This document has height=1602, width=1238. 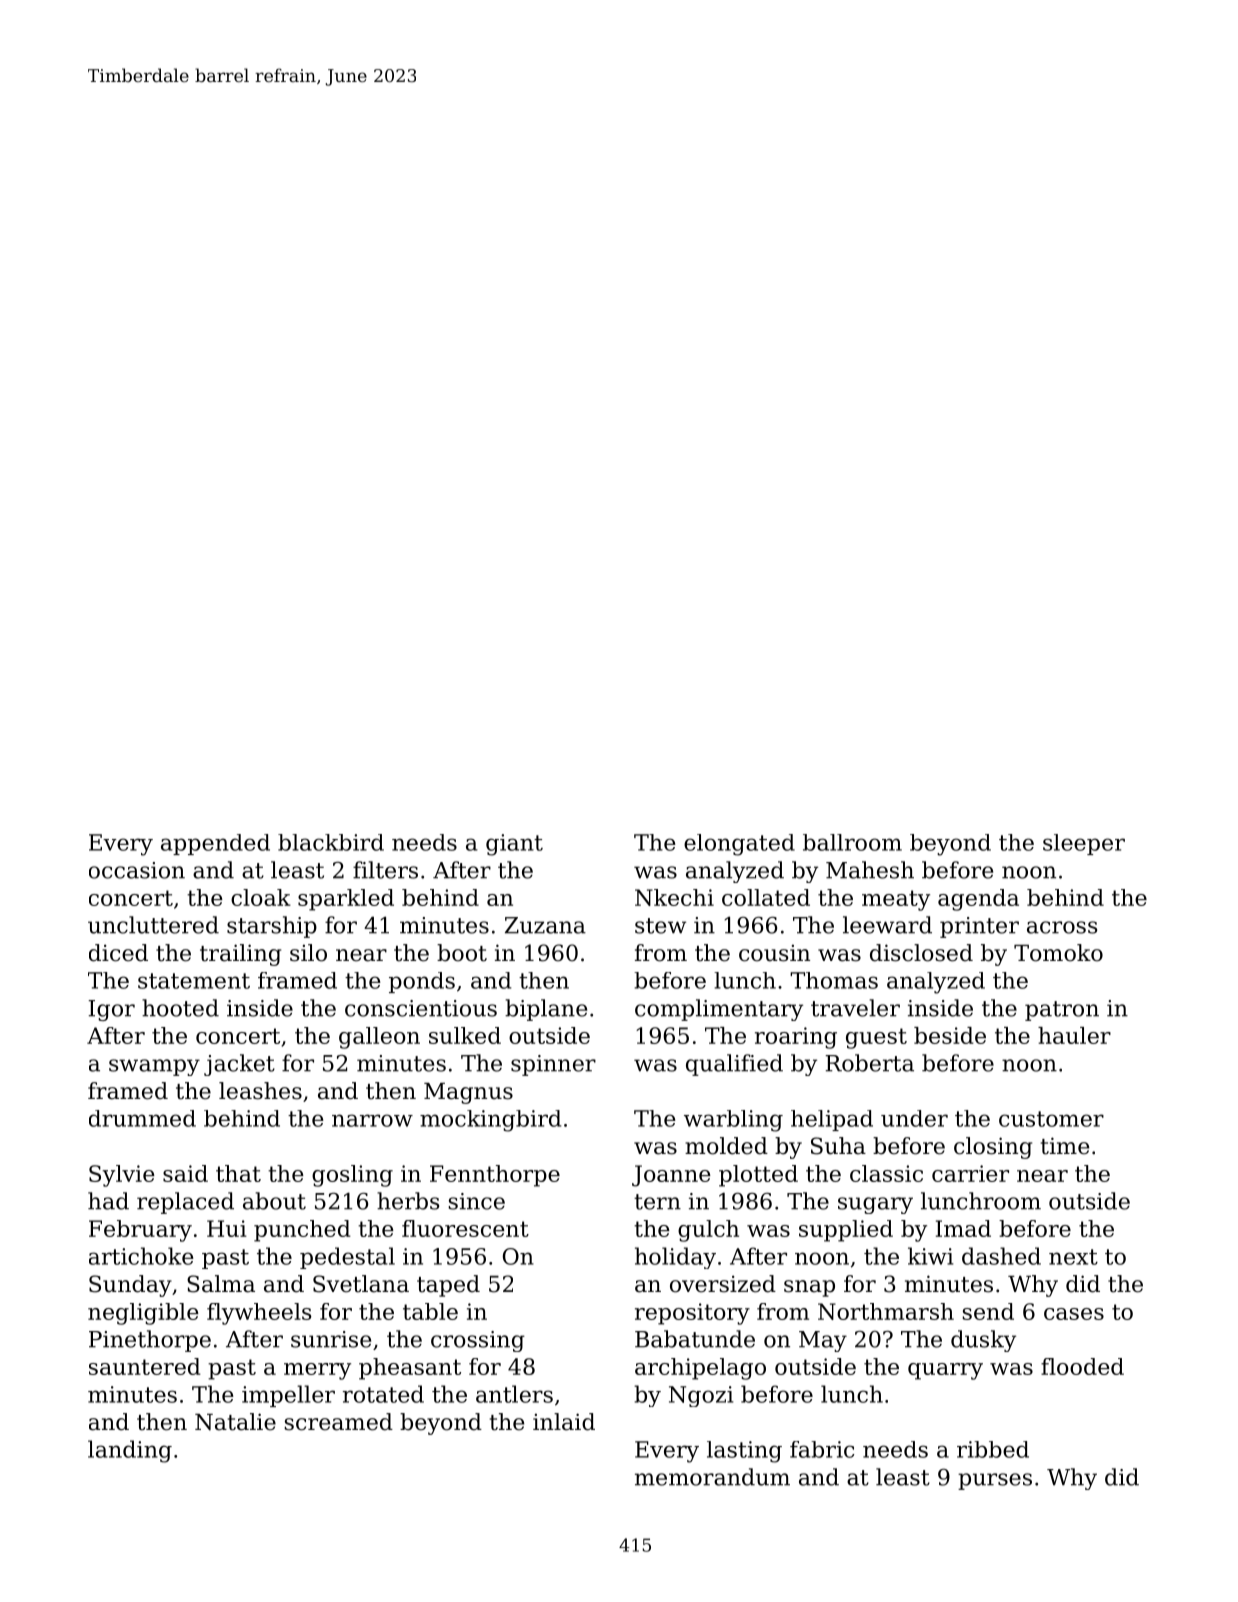 What do you see at coordinates (1084, 844) in the document?
I see `sleeper` at bounding box center [1084, 844].
